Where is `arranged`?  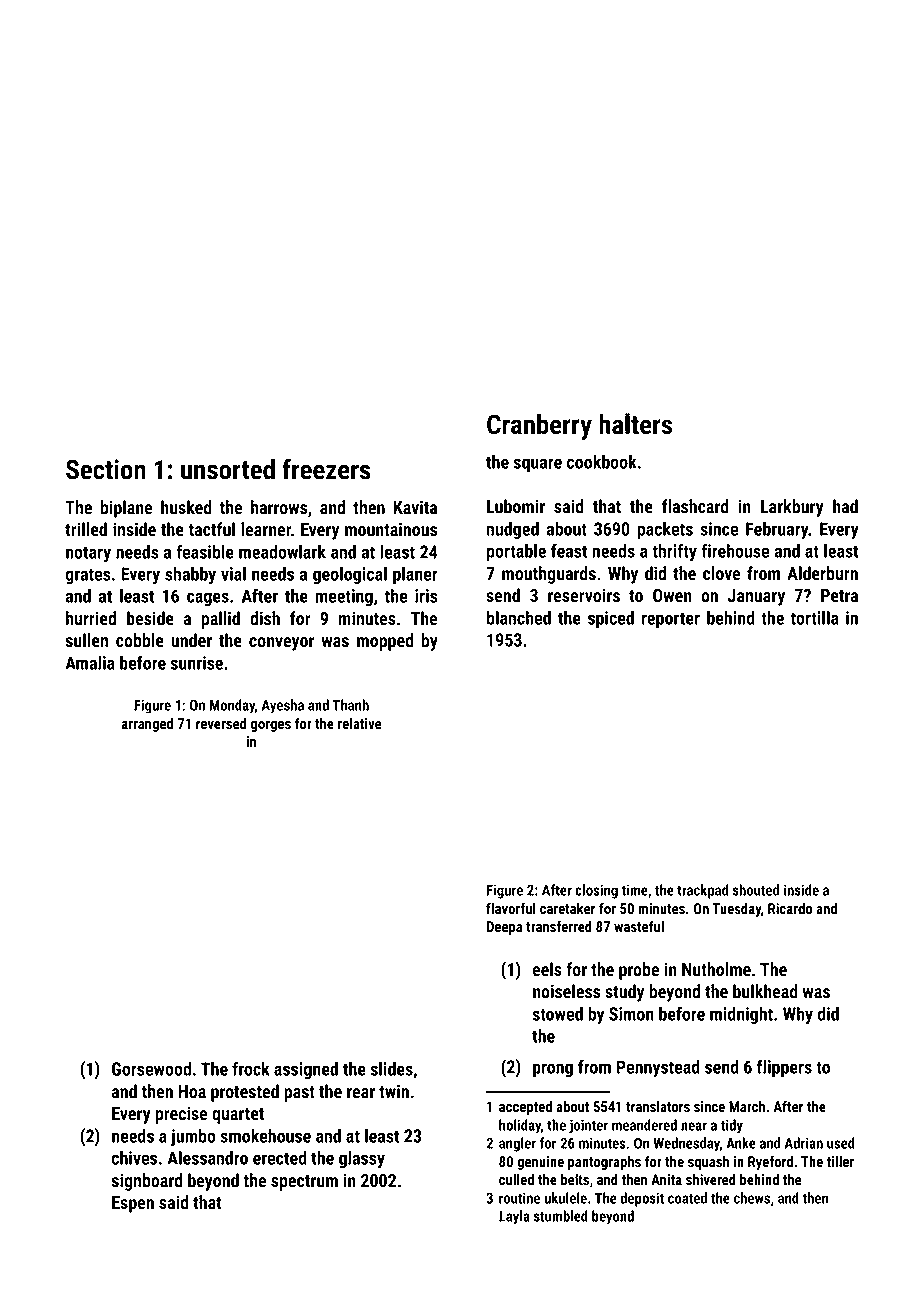 arranged is located at coordinates (147, 725).
